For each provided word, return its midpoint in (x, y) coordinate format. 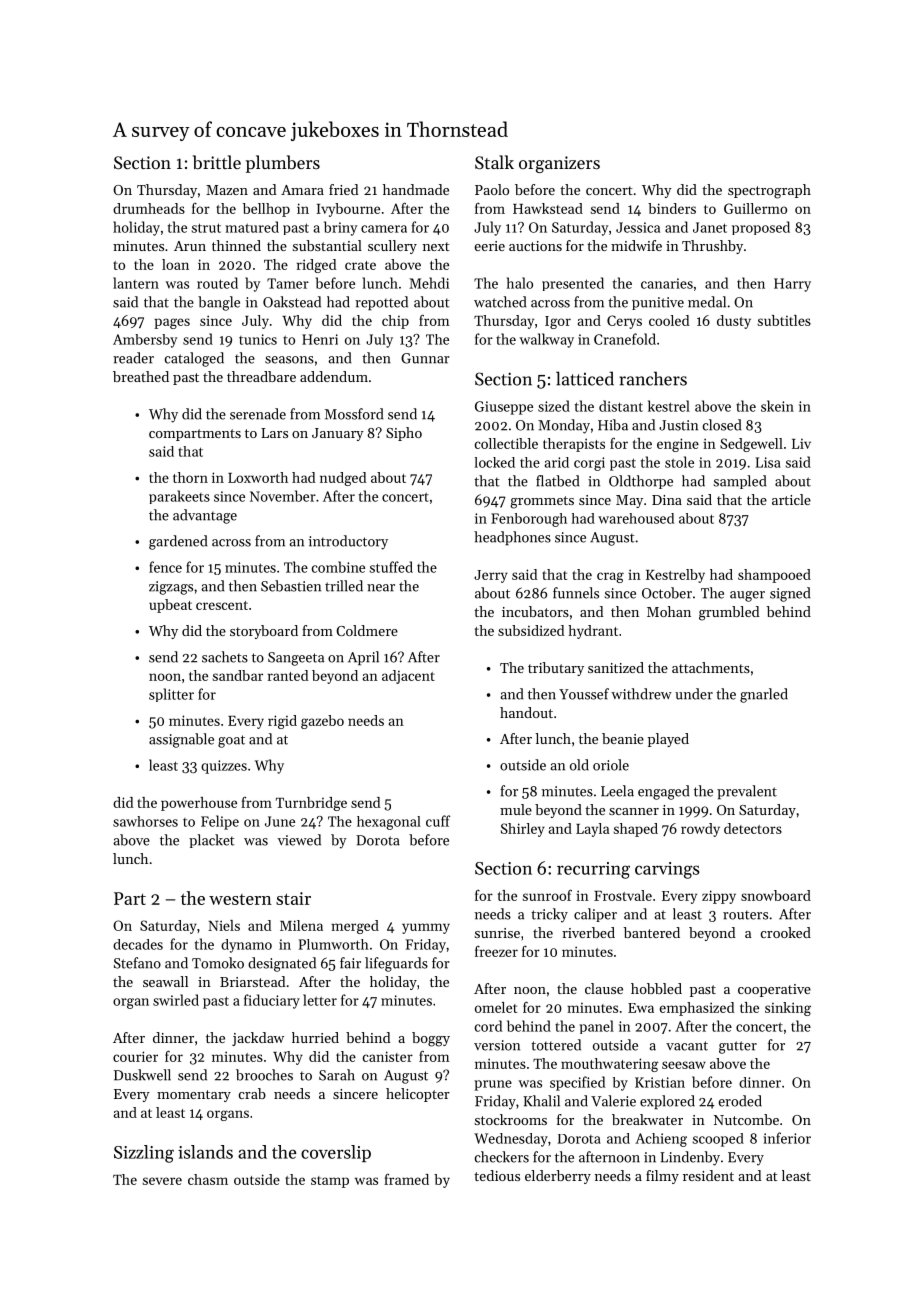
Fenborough (529, 520)
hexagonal (389, 823)
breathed (141, 376)
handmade (416, 189)
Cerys (624, 322)
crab (252, 1093)
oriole (611, 765)
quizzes (224, 767)
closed (722, 425)
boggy (431, 1039)
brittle (217, 162)
